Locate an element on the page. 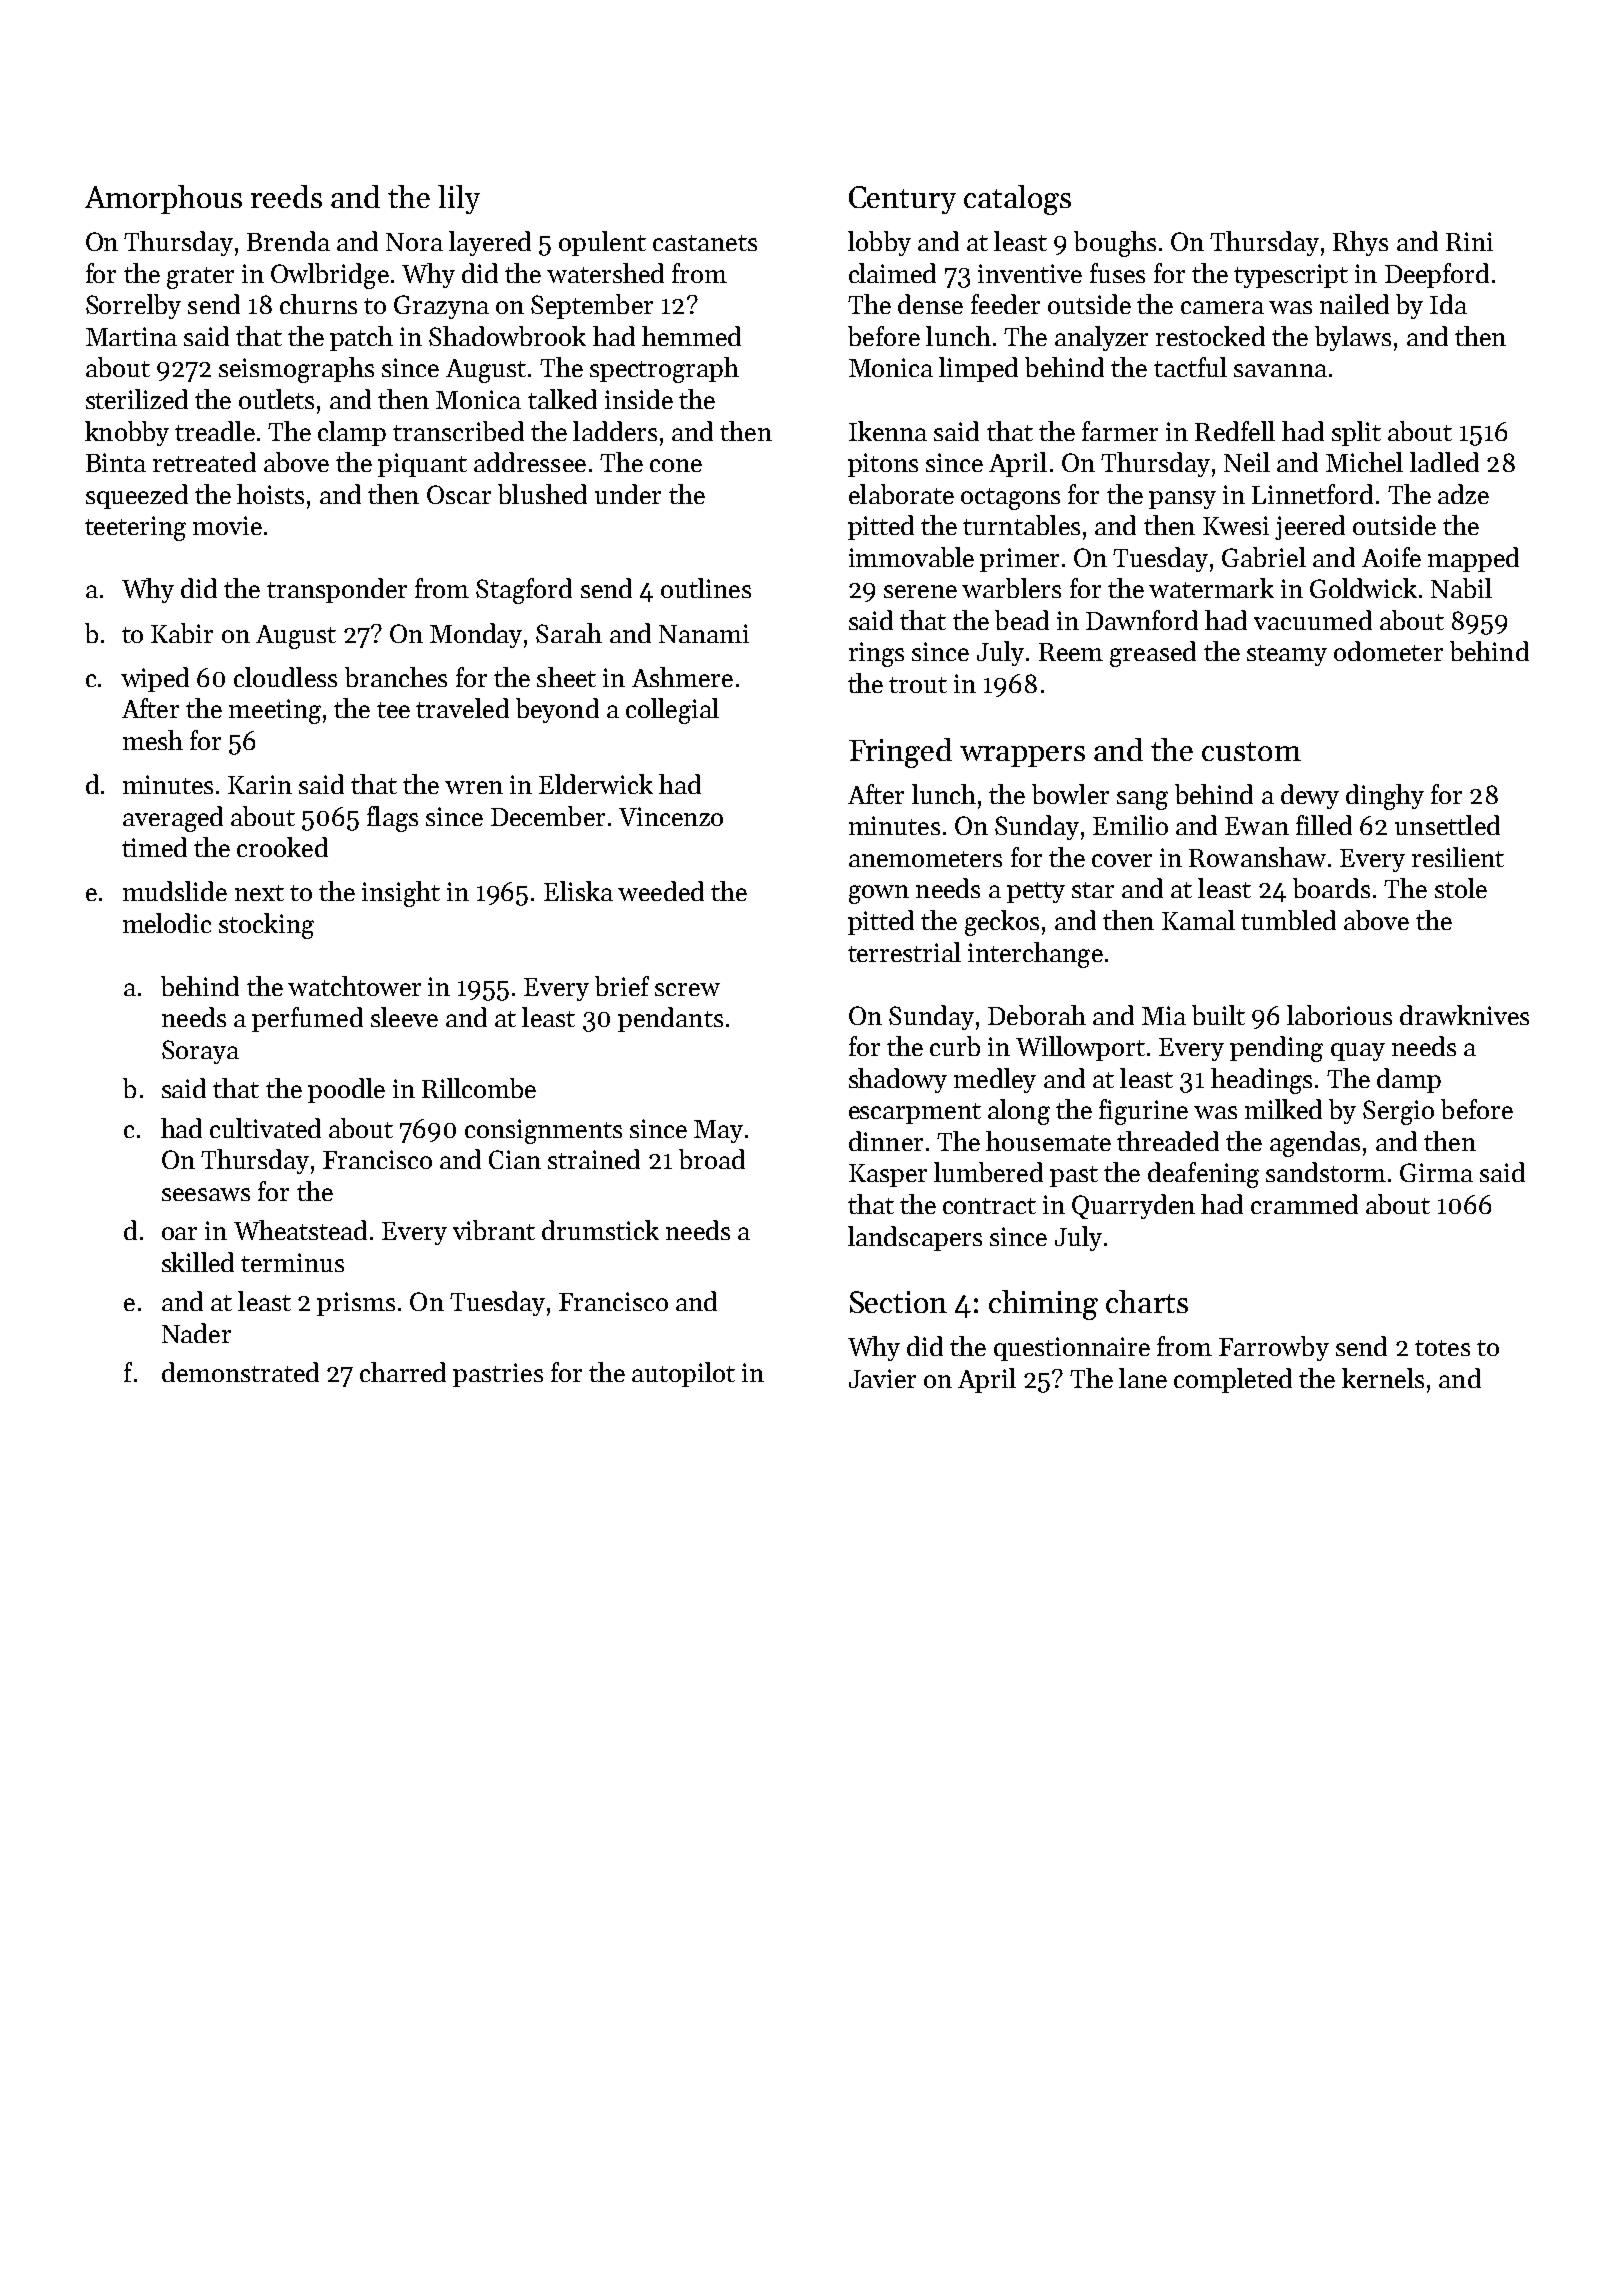 This image has width=1620, height=2292. lily is located at coordinates (459, 199).
